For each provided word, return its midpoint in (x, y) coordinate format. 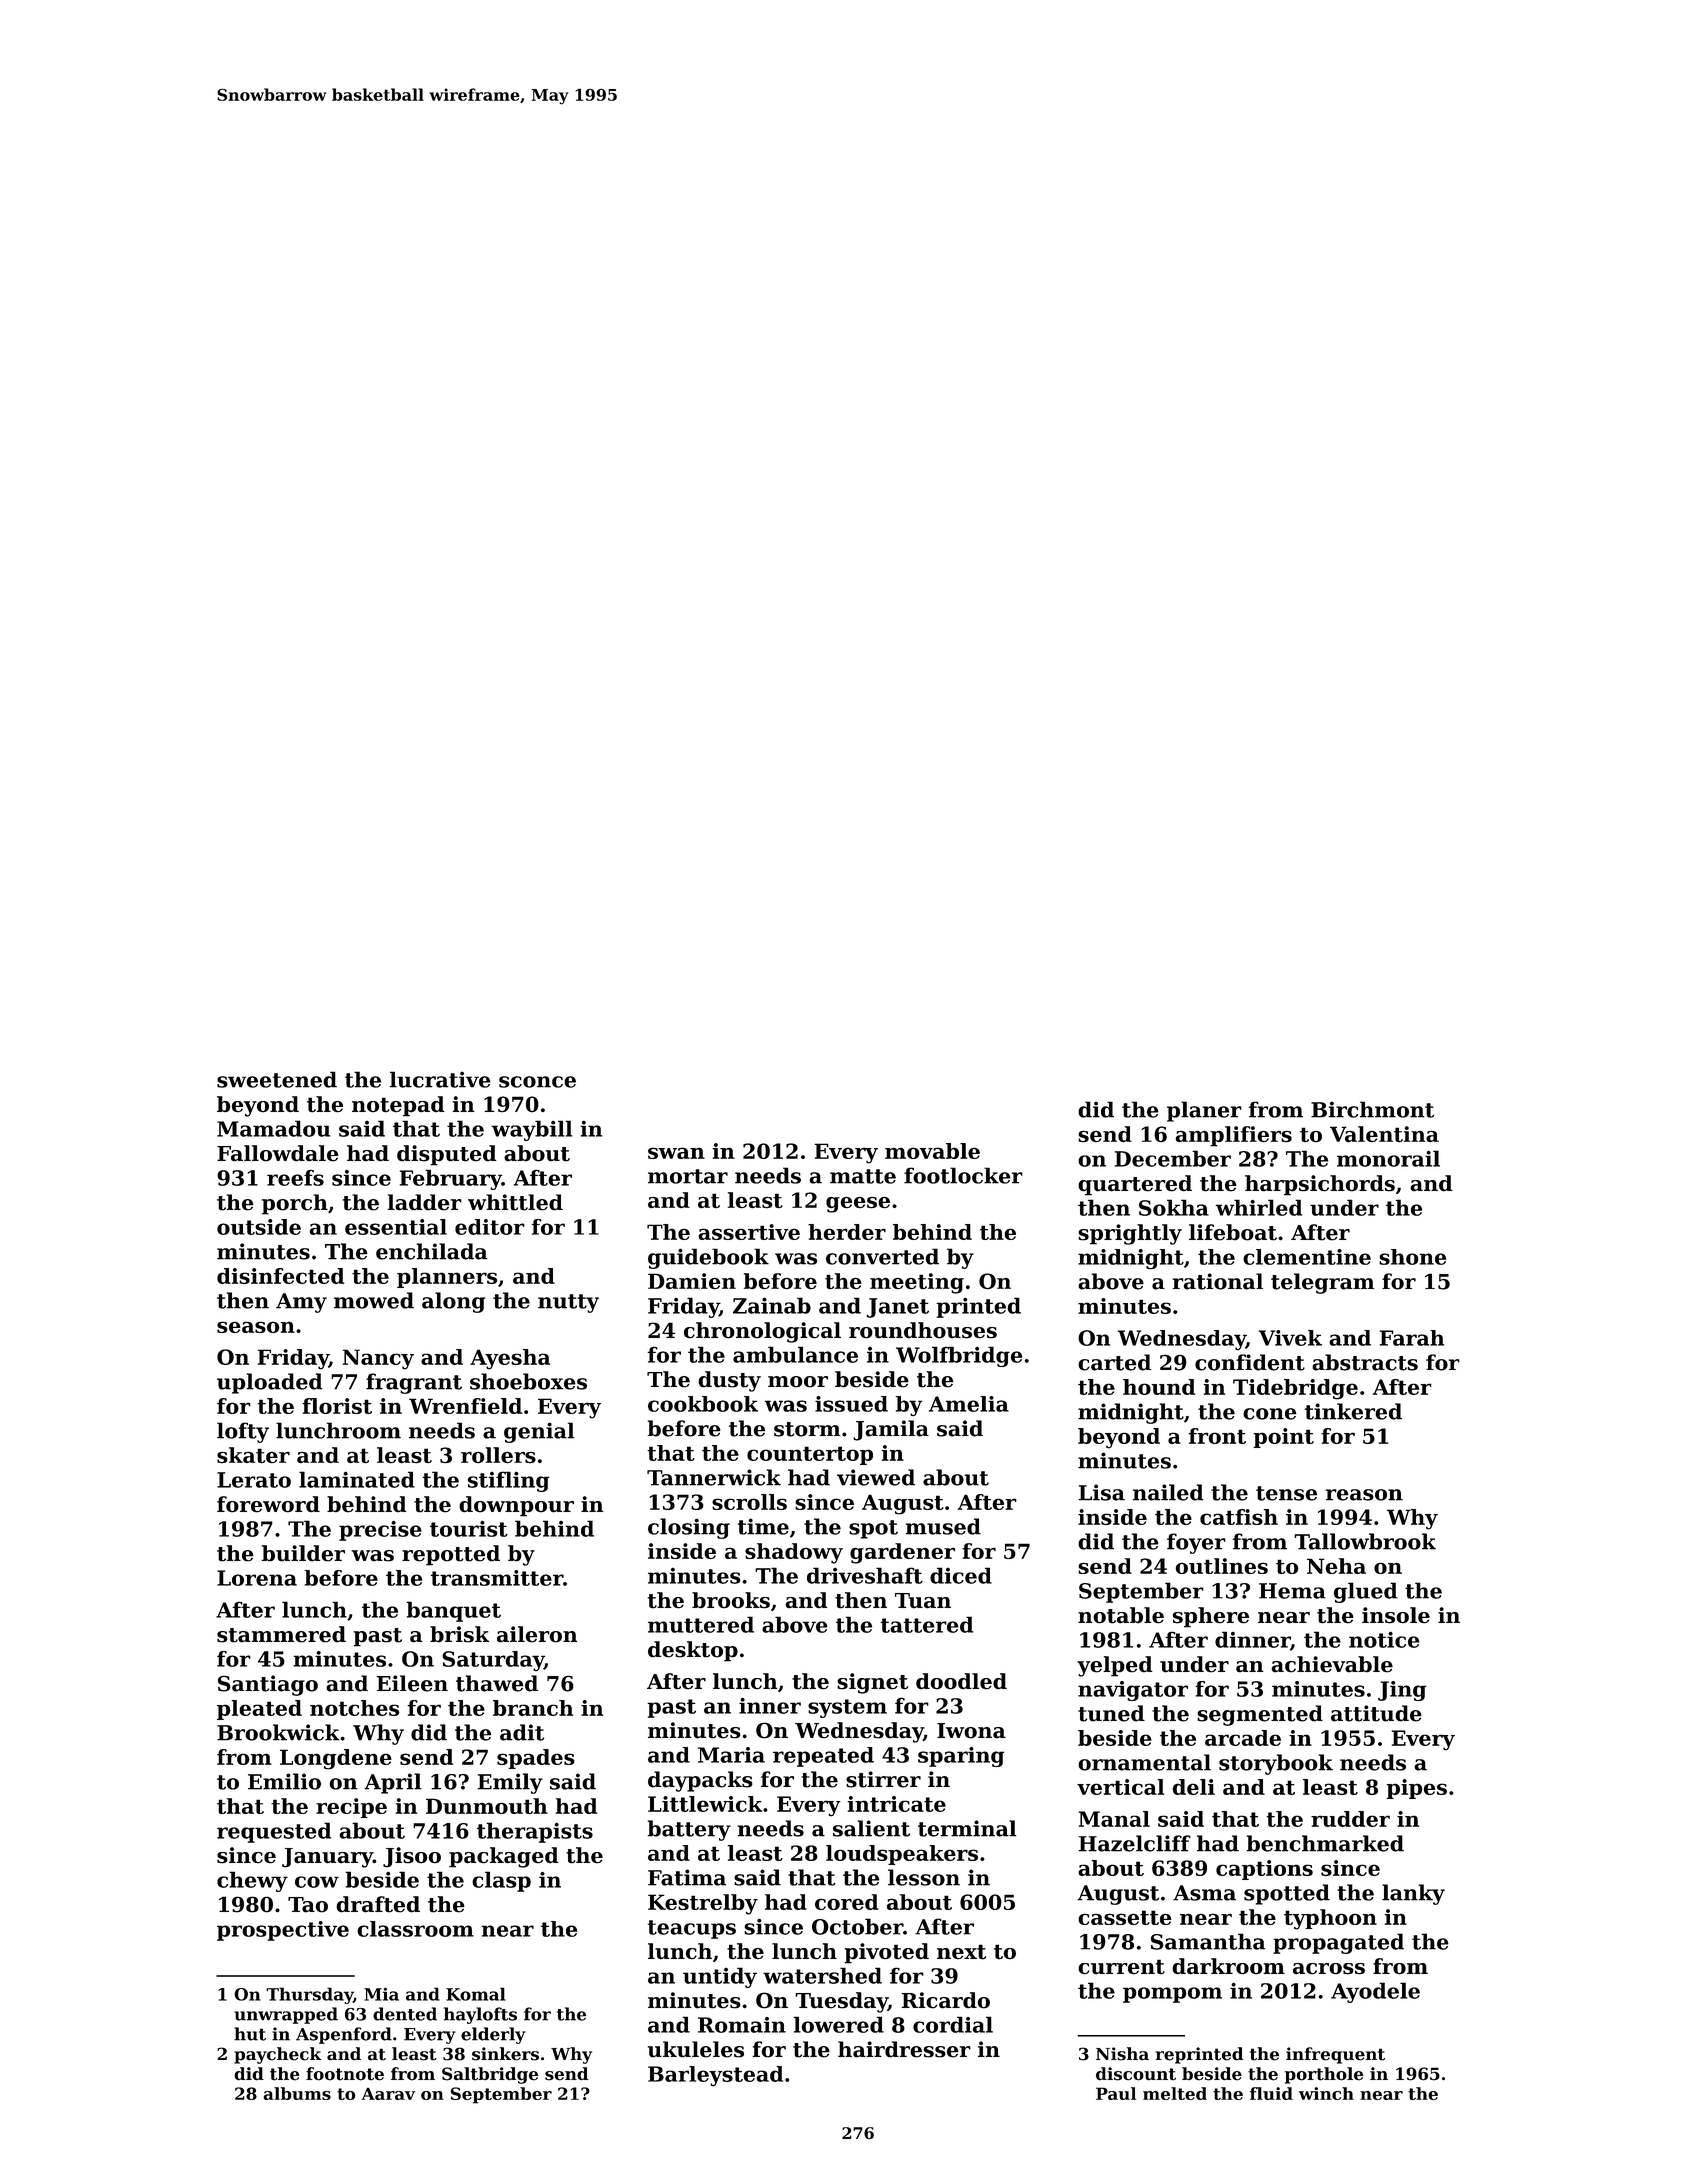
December (1173, 1158)
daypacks (700, 1781)
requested (274, 1832)
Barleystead (715, 2076)
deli (1193, 1787)
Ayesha (510, 1359)
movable (932, 1151)
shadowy (794, 1553)
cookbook (703, 1404)
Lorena (257, 1578)
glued (1366, 1592)
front (1217, 1436)
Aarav (388, 2093)
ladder (424, 1202)
